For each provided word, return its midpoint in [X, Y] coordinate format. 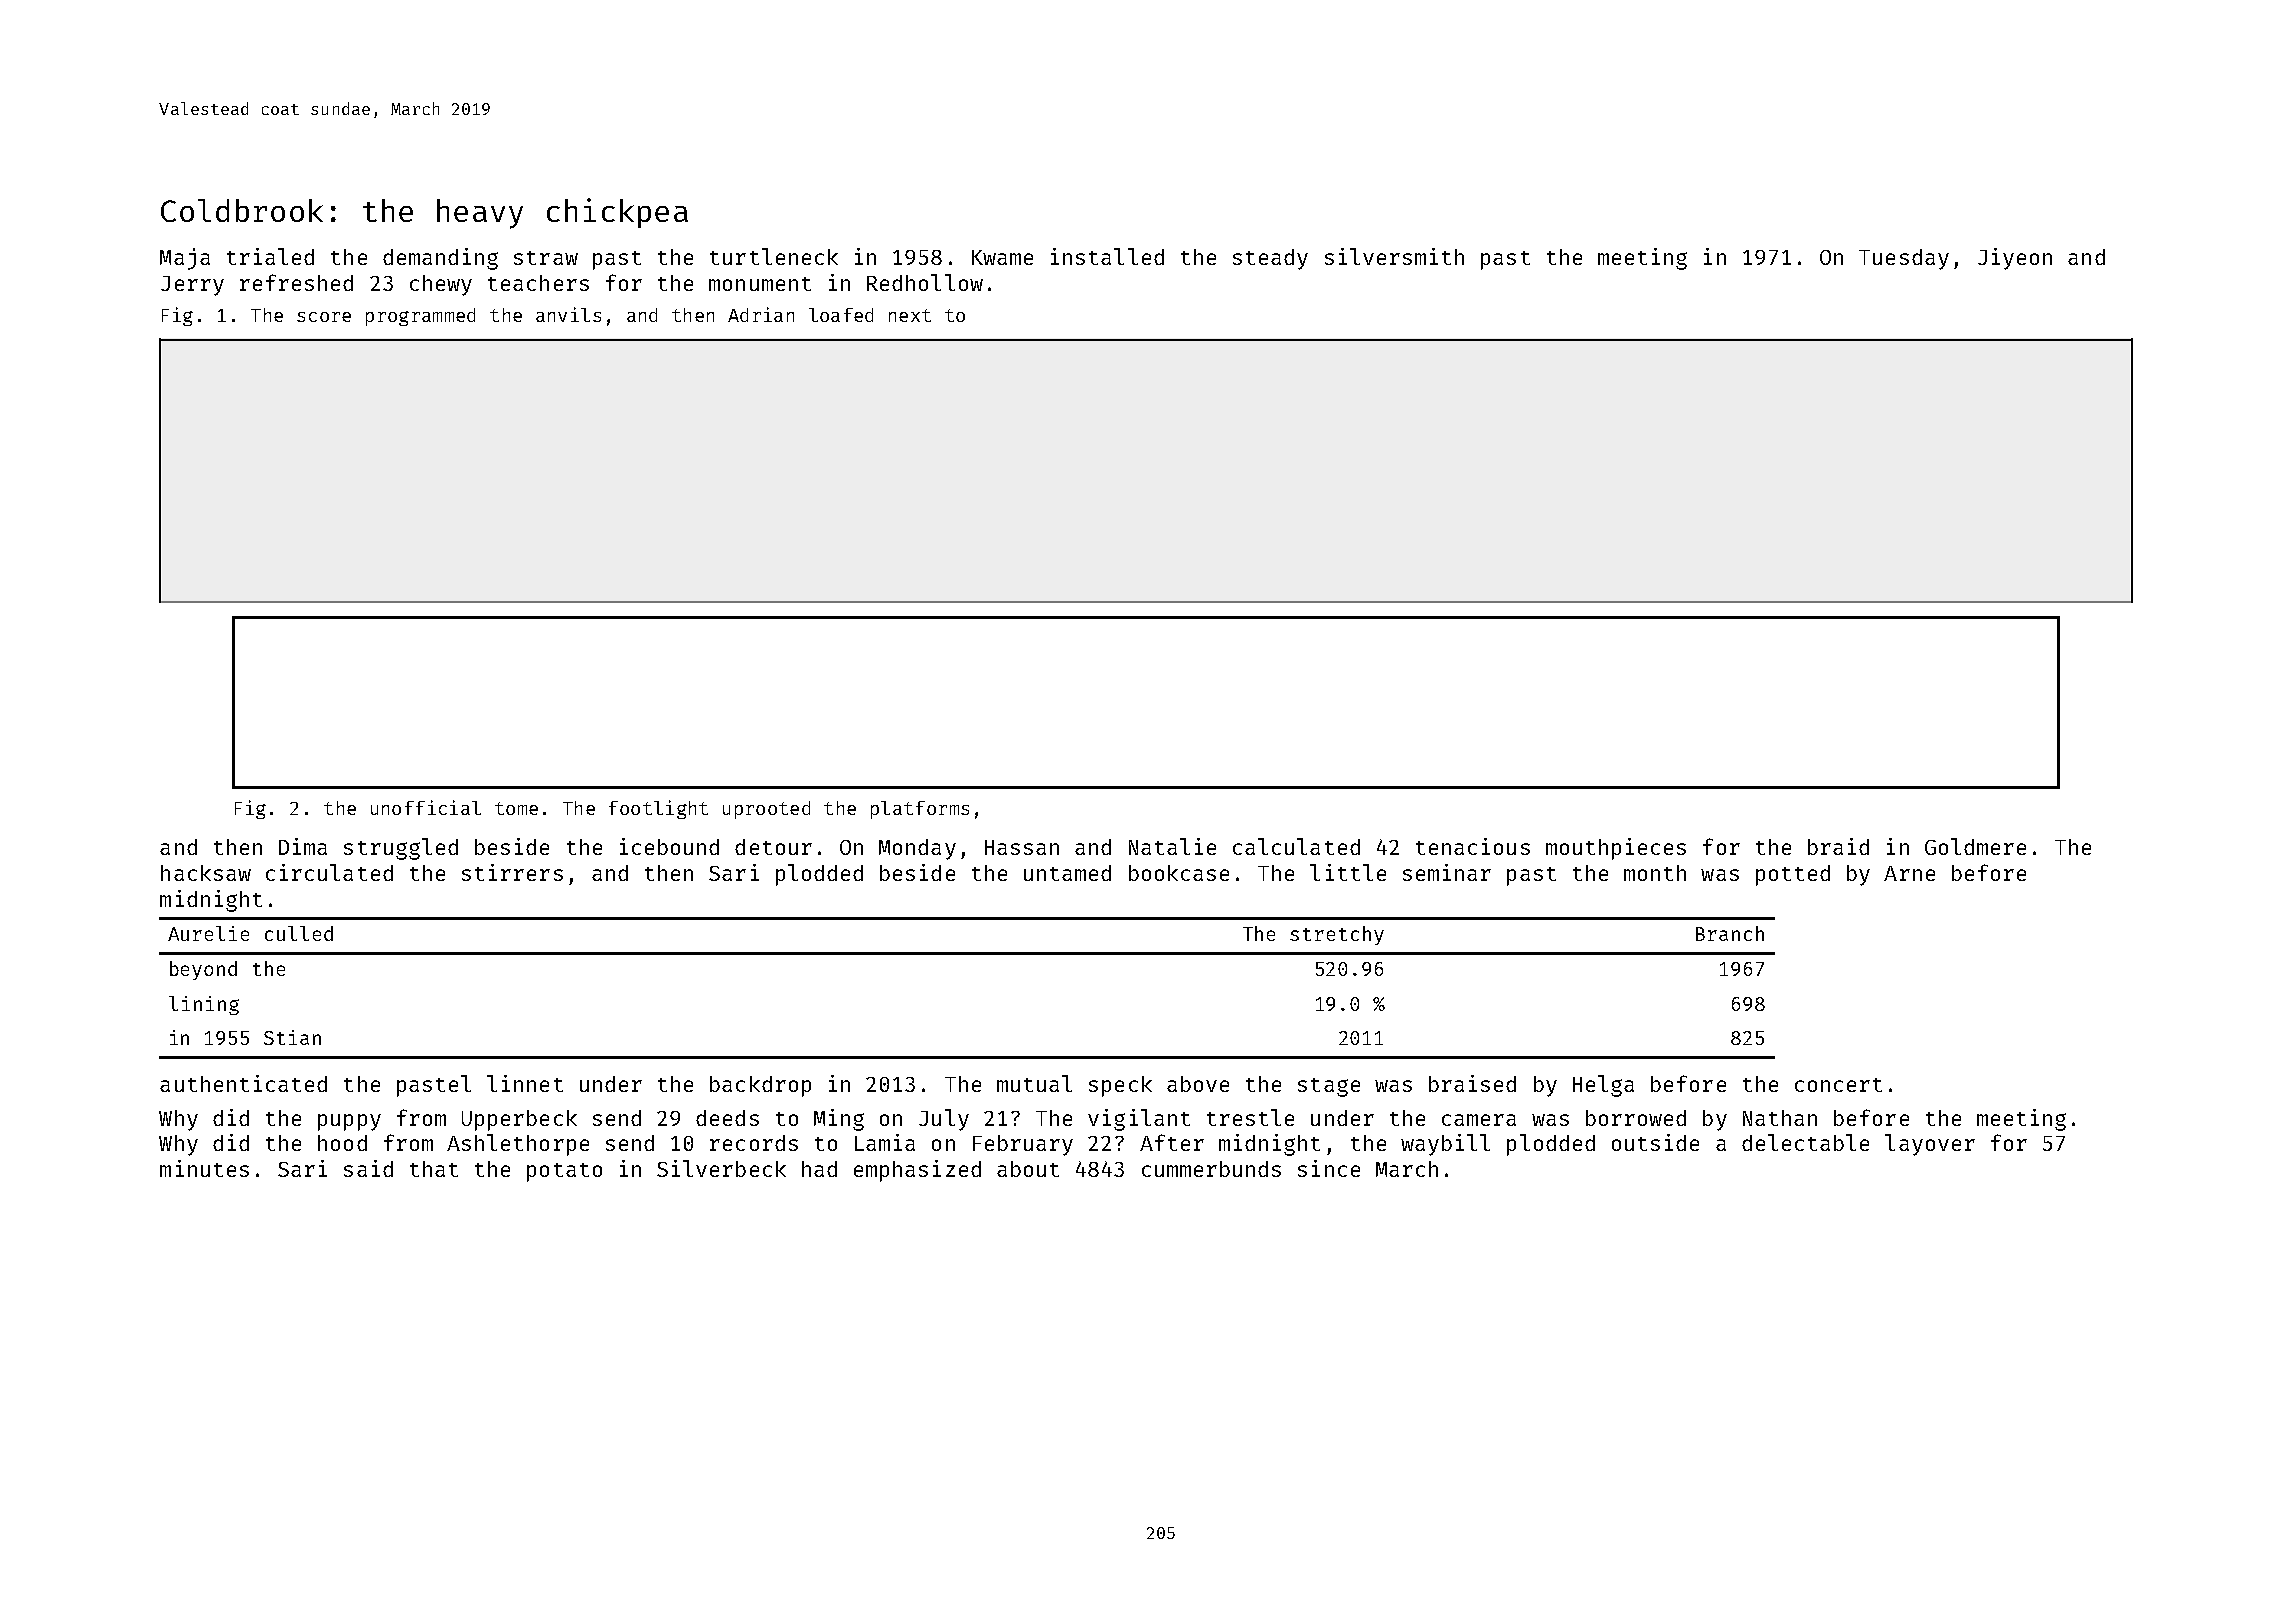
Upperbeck [519, 1120]
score [324, 317]
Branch [1730, 933]
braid [1838, 846]
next [910, 315]
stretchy [1337, 935]
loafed [841, 315]
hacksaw [206, 873]
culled [299, 933]
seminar [1447, 872]
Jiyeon [2015, 259]
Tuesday [1904, 259]
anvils [568, 314]
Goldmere [1975, 846]
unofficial [426, 807]
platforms [920, 810]
